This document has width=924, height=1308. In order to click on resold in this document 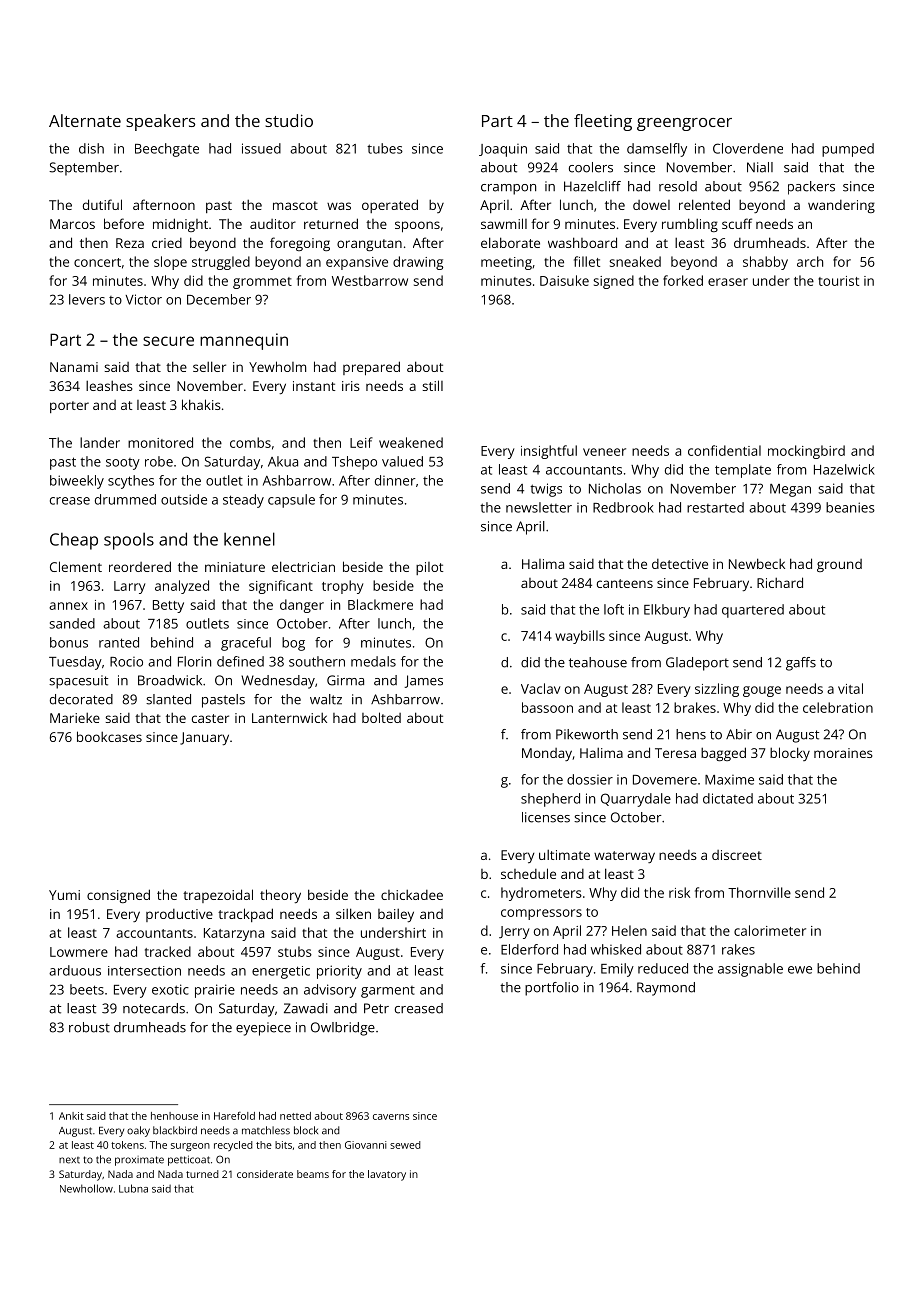, I will do `click(678, 186)`.
